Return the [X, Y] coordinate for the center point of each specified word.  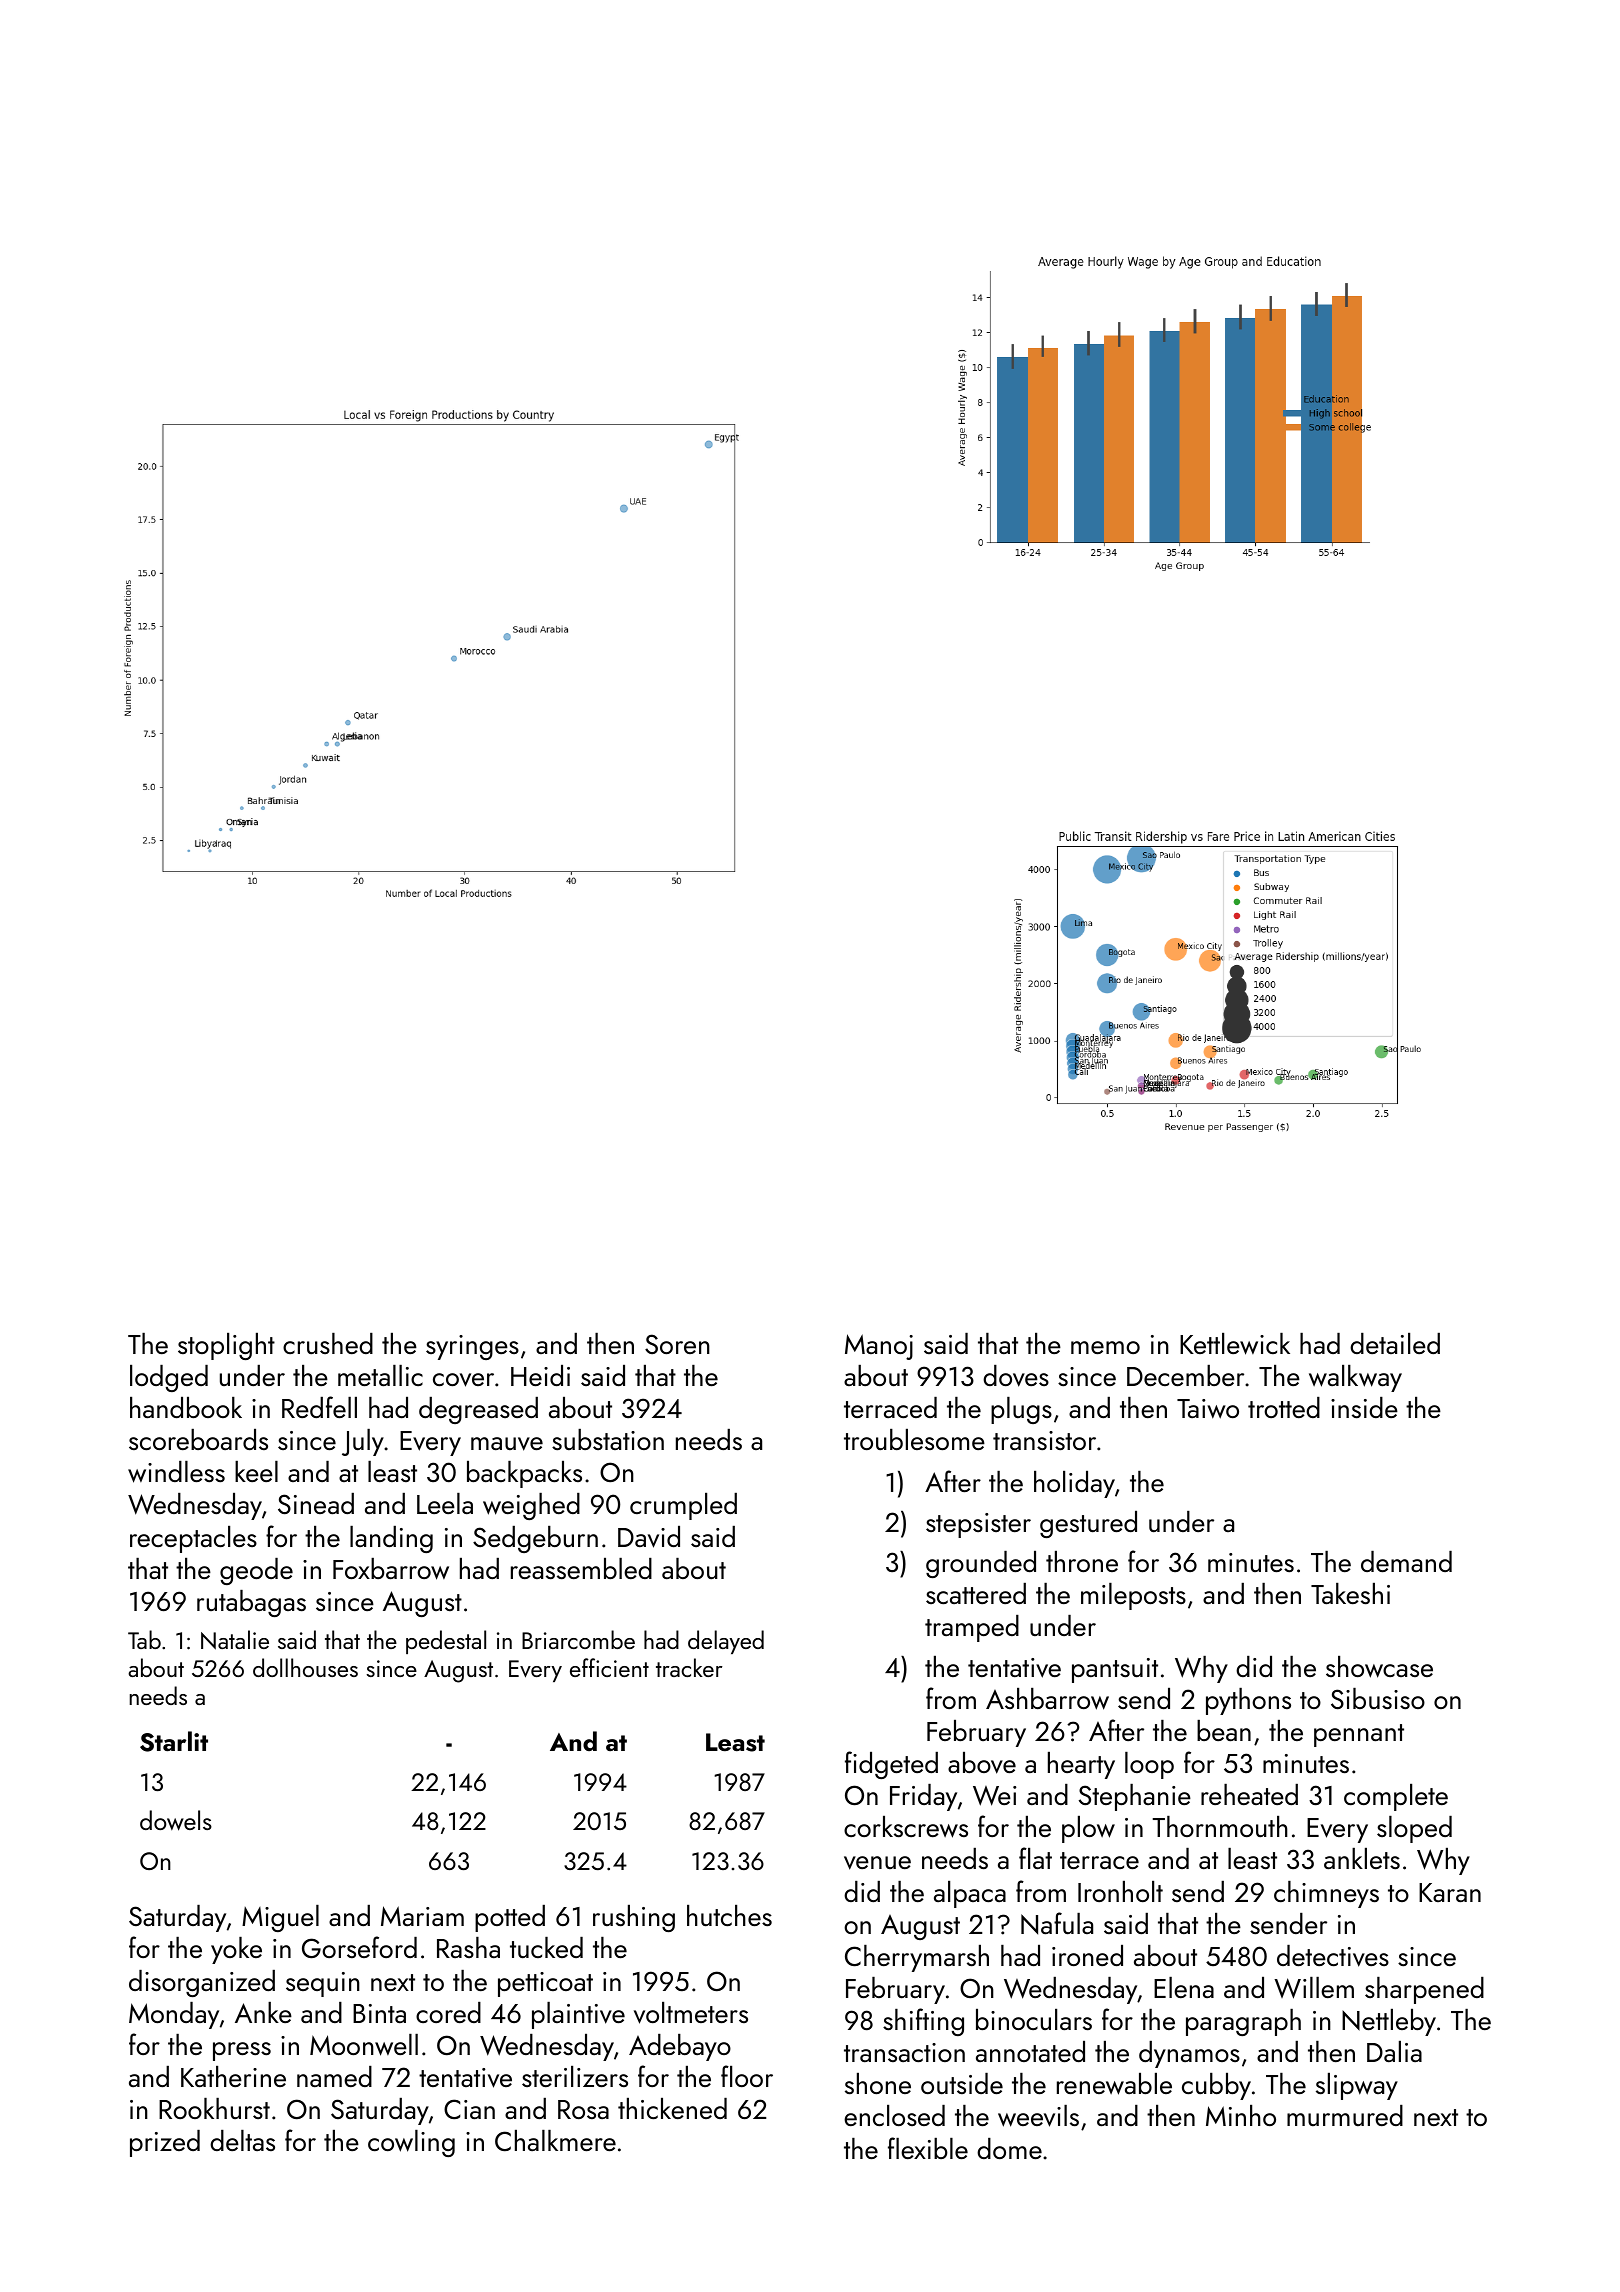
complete [1396, 1797]
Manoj [879, 1347]
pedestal [446, 1642]
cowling [411, 2143]
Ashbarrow [1047, 1699]
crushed [328, 1343]
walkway [1355, 1378]
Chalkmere [555, 2140]
